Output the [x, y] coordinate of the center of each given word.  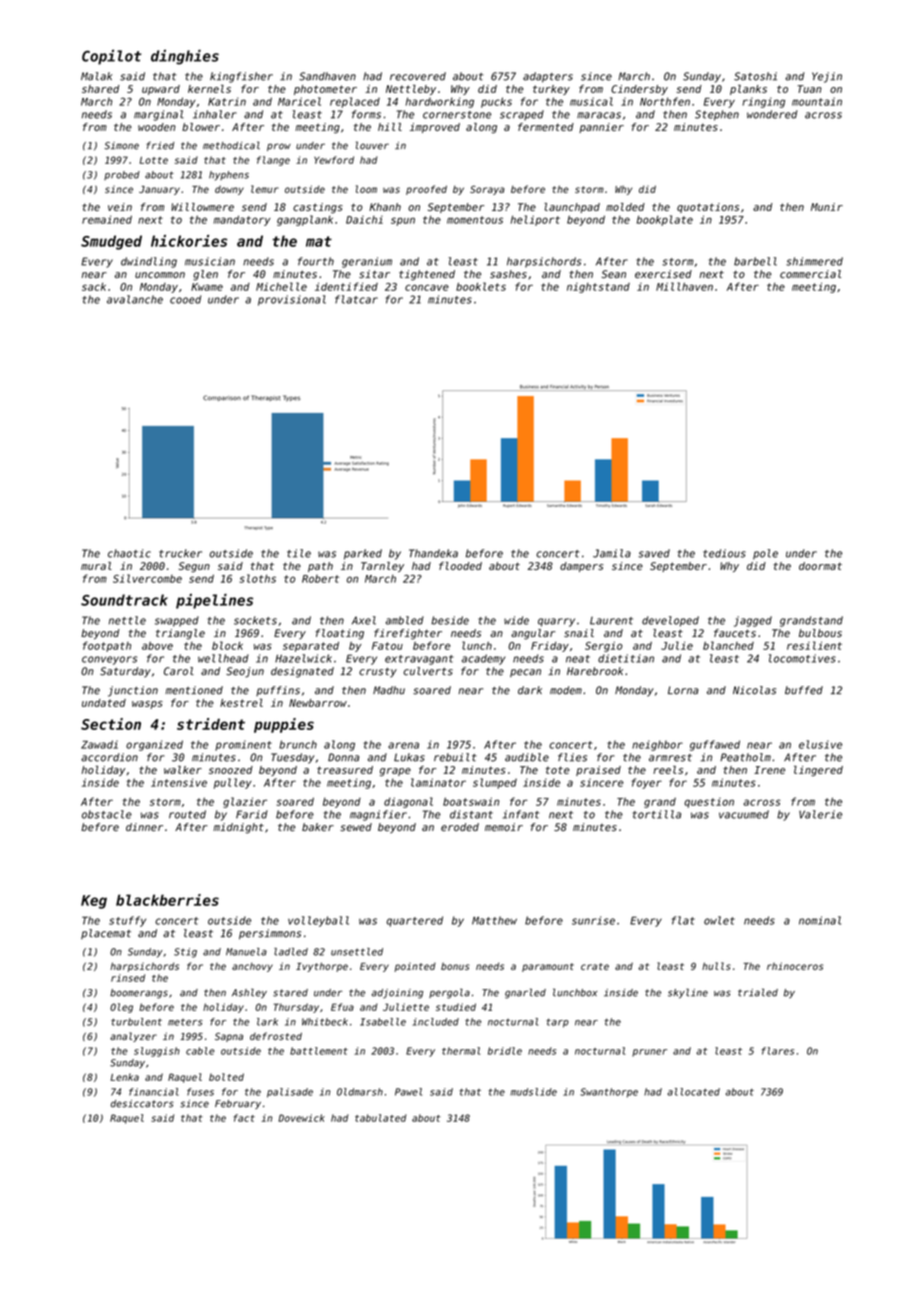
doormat [820, 566]
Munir [827, 207]
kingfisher [241, 77]
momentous [475, 220]
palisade [290, 1093]
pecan [525, 673]
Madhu [389, 690]
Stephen [717, 115]
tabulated [380, 1118]
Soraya [487, 190]
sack [94, 287]
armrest [670, 758]
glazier [245, 802]
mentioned [194, 690]
